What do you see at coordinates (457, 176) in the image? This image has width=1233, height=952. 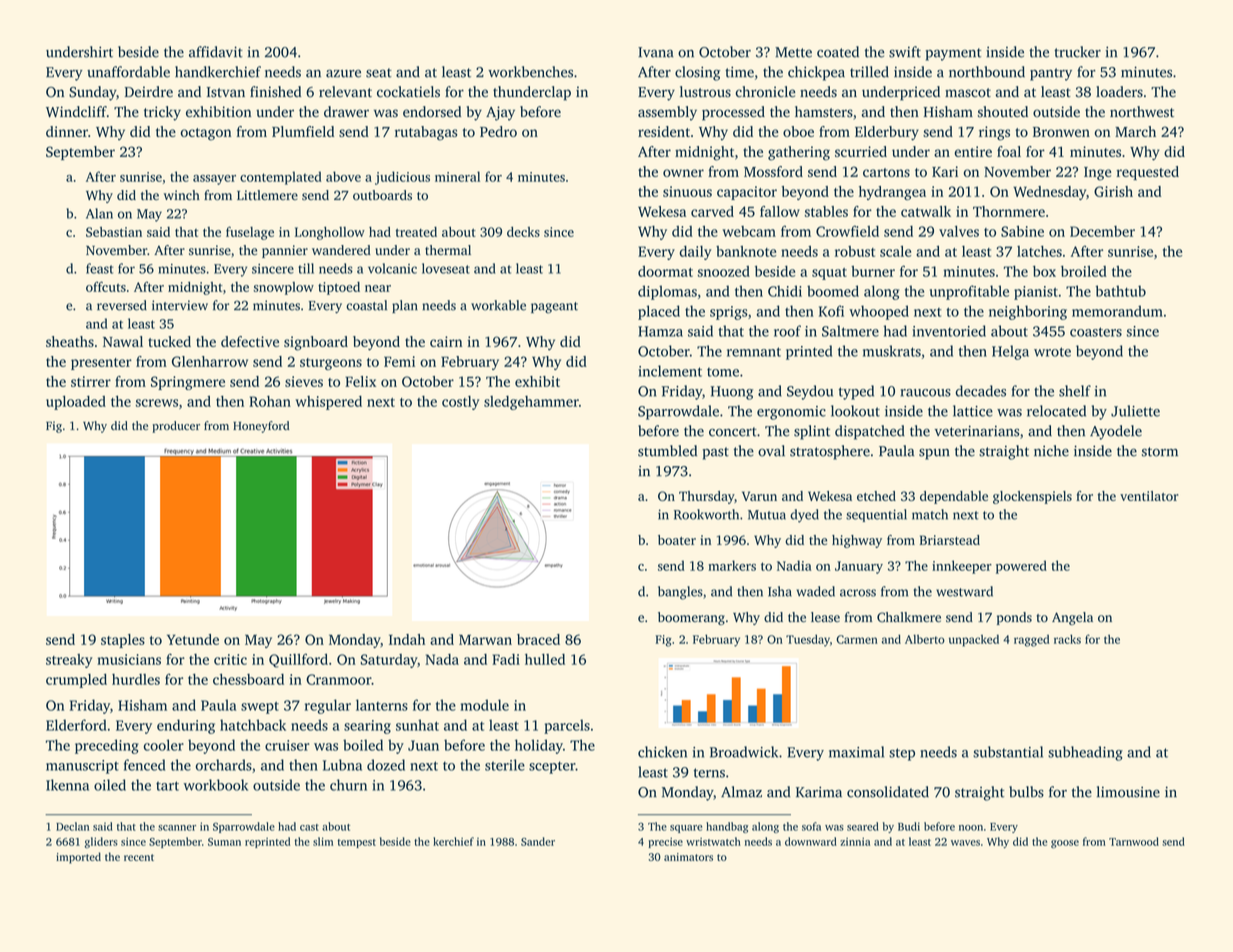 I see `mineral` at bounding box center [457, 176].
